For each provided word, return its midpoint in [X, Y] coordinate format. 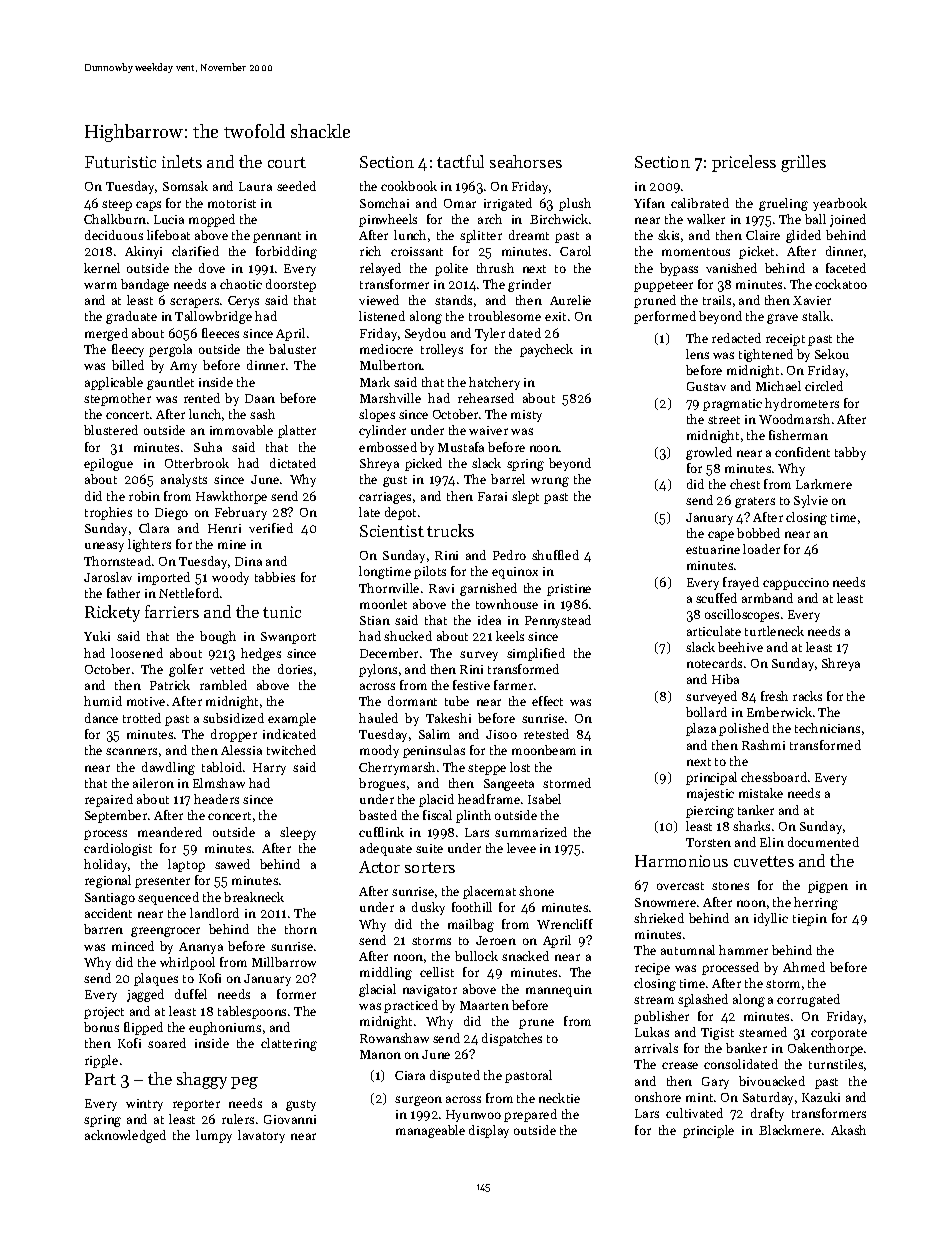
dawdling [168, 768]
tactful [460, 161]
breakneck [254, 897]
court [287, 162]
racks [807, 696]
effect [547, 701]
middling [386, 973]
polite [451, 269]
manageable [430, 1131]
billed [128, 365]
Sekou [832, 354]
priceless [744, 163]
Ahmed [804, 967]
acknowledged [125, 1136]
